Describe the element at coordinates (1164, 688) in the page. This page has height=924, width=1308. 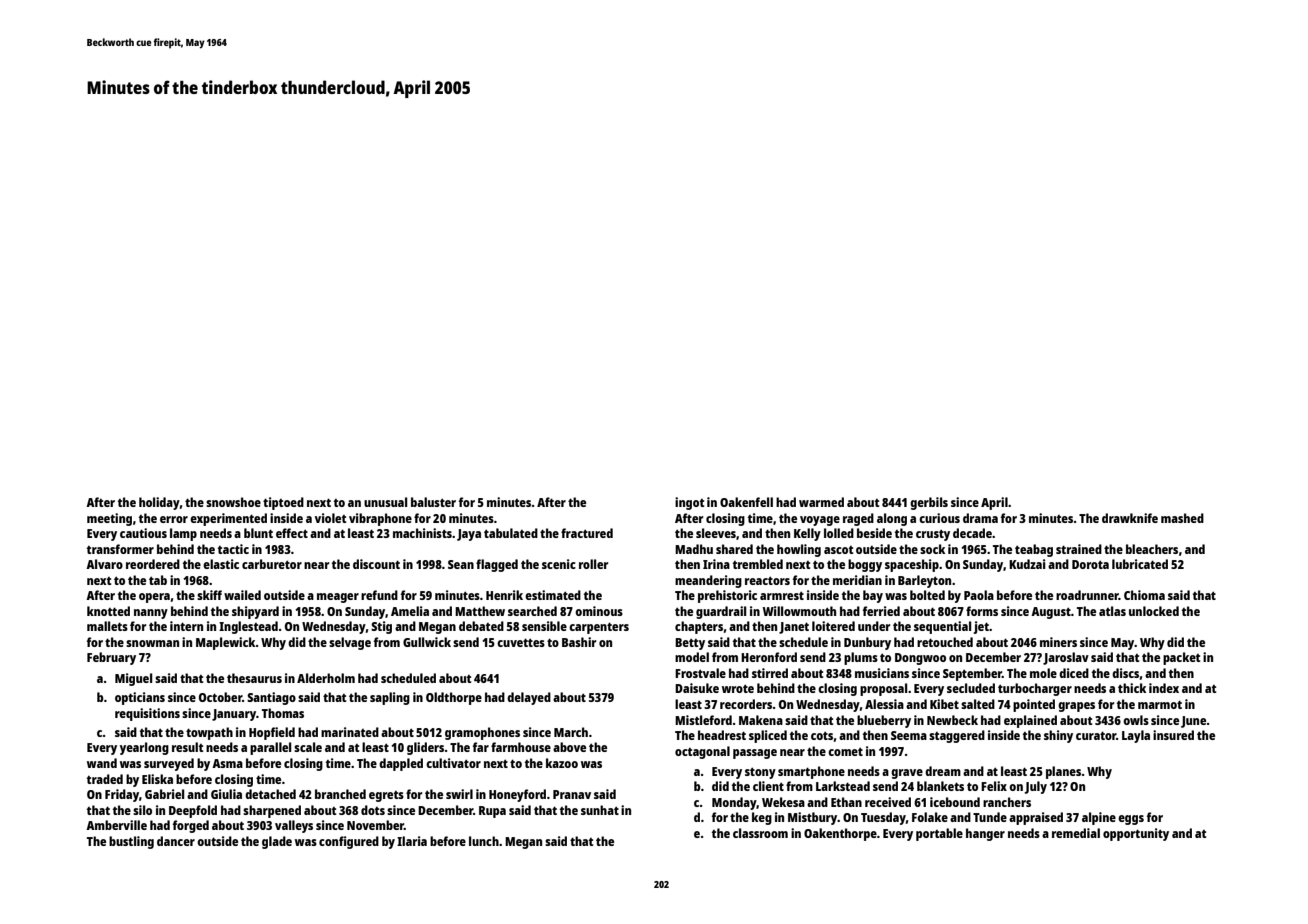
I see `index` at that location.
